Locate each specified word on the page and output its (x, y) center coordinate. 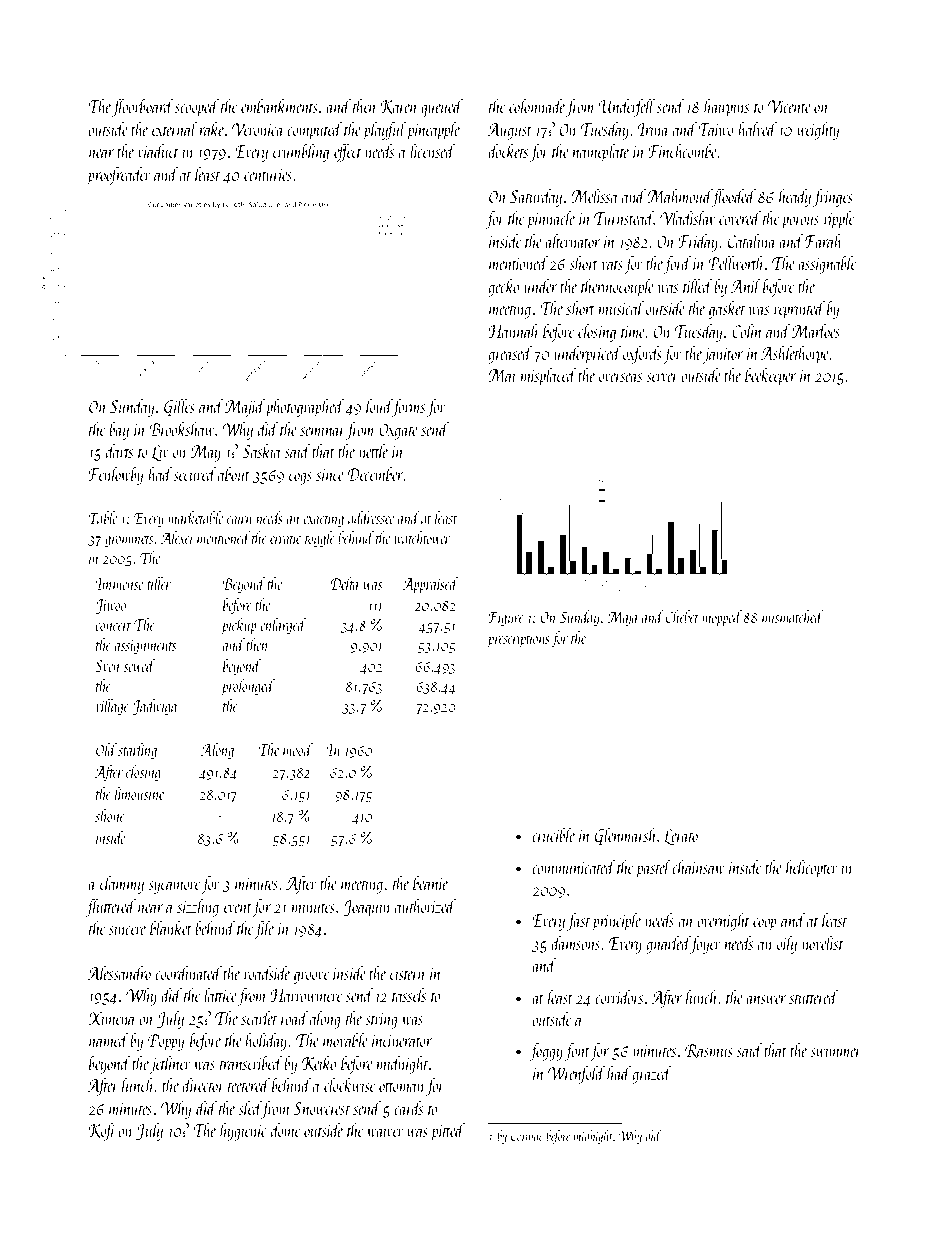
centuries (268, 175)
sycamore (174, 887)
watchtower (422, 537)
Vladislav (687, 218)
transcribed (251, 1063)
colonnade (537, 106)
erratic (285, 538)
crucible (553, 835)
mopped (722, 618)
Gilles (179, 408)
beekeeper (770, 377)
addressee (371, 517)
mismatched (792, 616)
